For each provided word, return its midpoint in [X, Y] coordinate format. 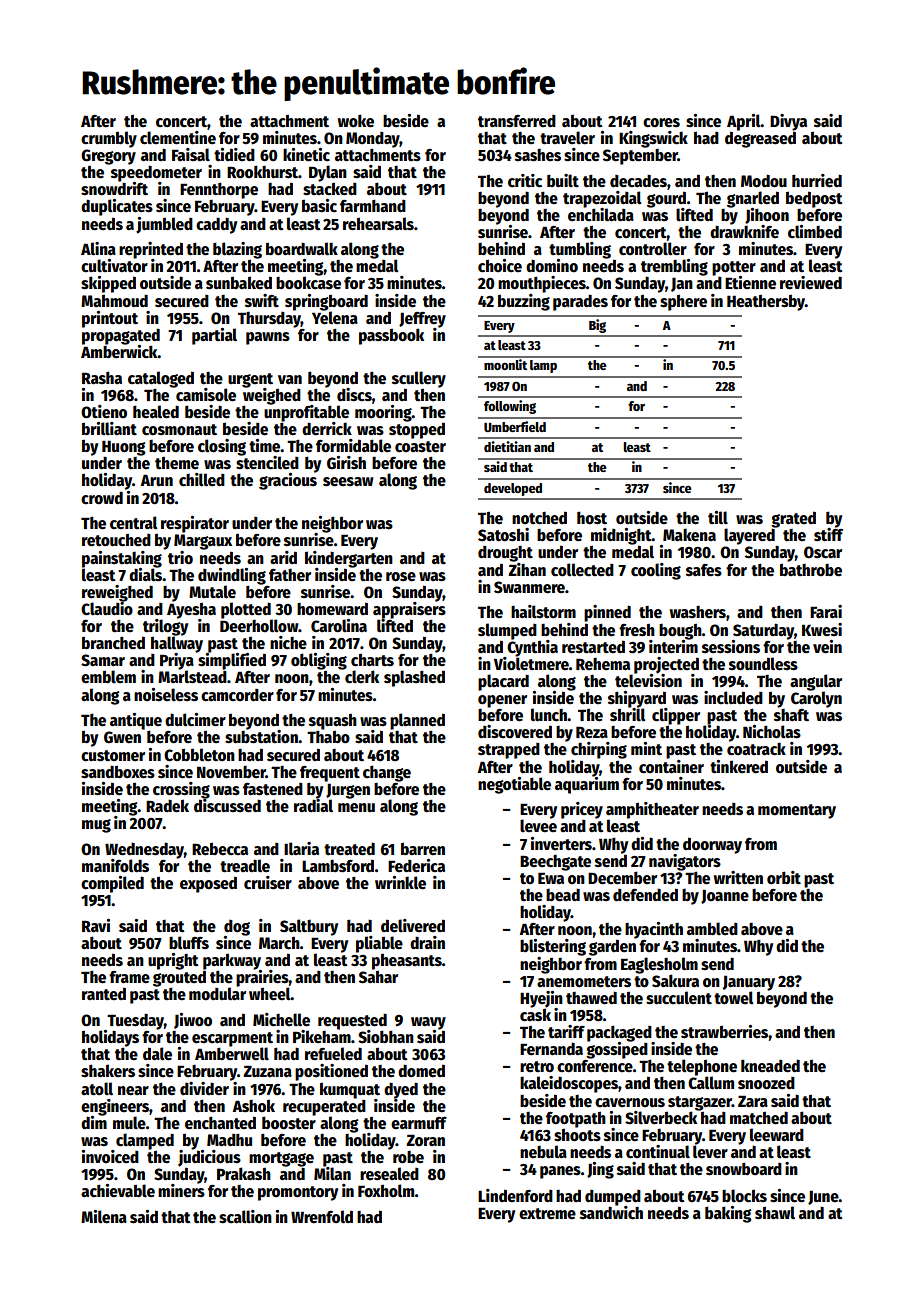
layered [749, 536]
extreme [547, 1213]
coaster [420, 447]
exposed [208, 884]
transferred [517, 121]
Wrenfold [322, 1216]
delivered [413, 925]
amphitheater [652, 811]
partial [214, 336]
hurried [817, 181]
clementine [178, 138]
